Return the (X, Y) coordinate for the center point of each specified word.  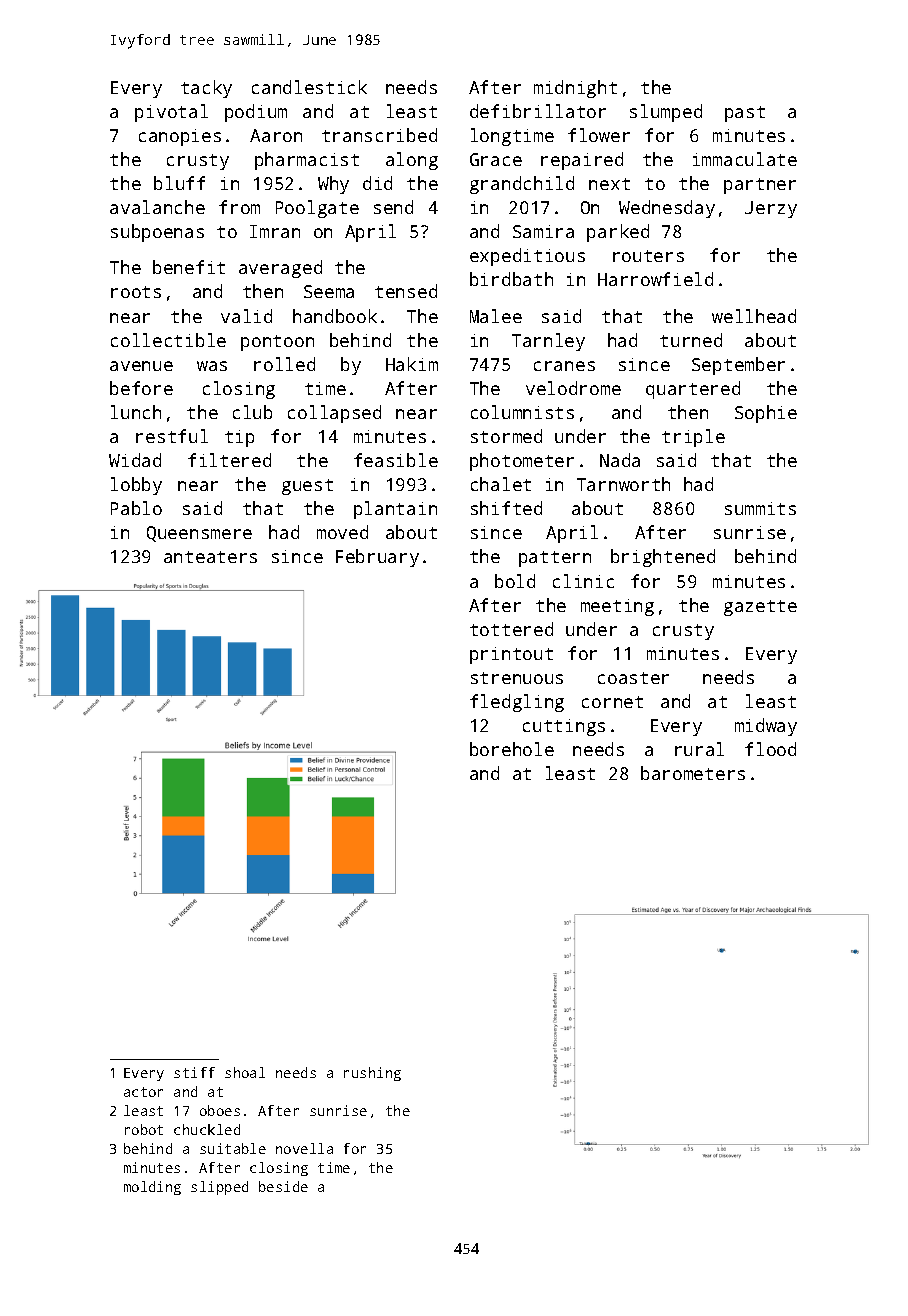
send (393, 207)
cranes (564, 366)
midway (766, 727)
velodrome (573, 388)
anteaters (210, 557)
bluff (179, 183)
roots (136, 292)
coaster (633, 678)
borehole (512, 749)
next (609, 184)
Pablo (136, 508)
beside (283, 1186)
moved (342, 532)
